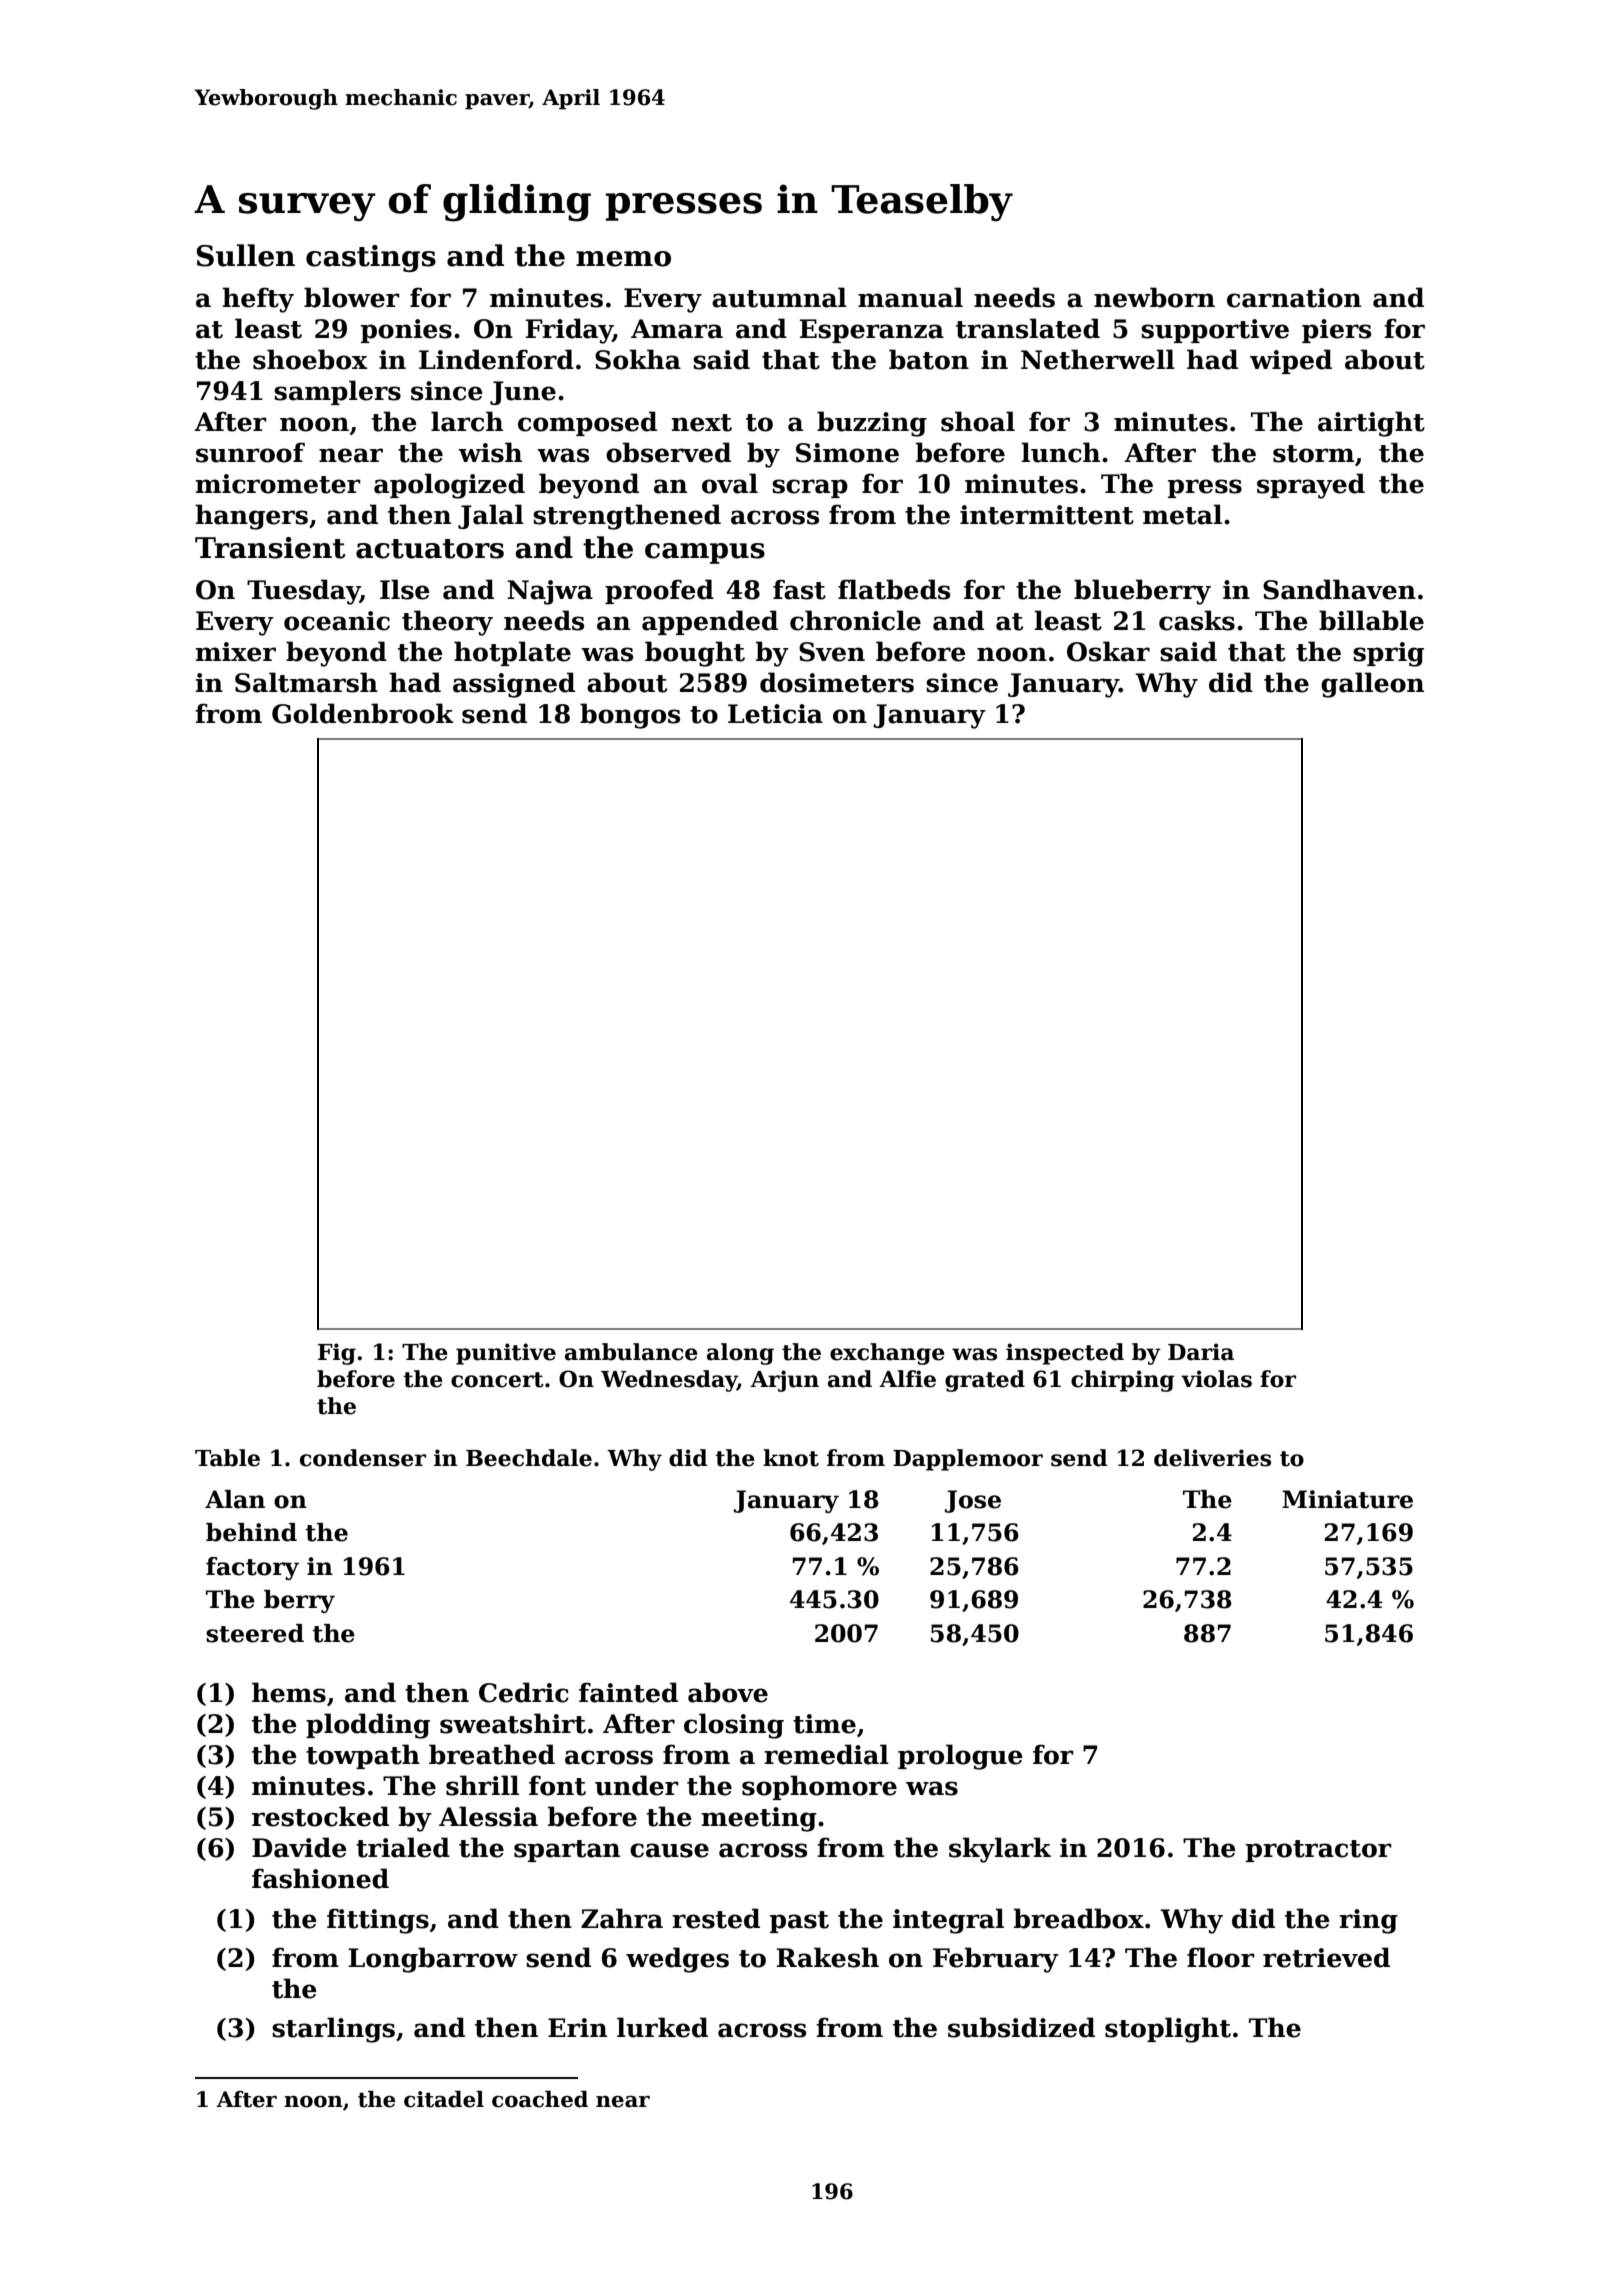 This screenshot has width=1620, height=2292. Describe the element at coordinates (775, 714) in the screenshot. I see `Leticia` at that location.
